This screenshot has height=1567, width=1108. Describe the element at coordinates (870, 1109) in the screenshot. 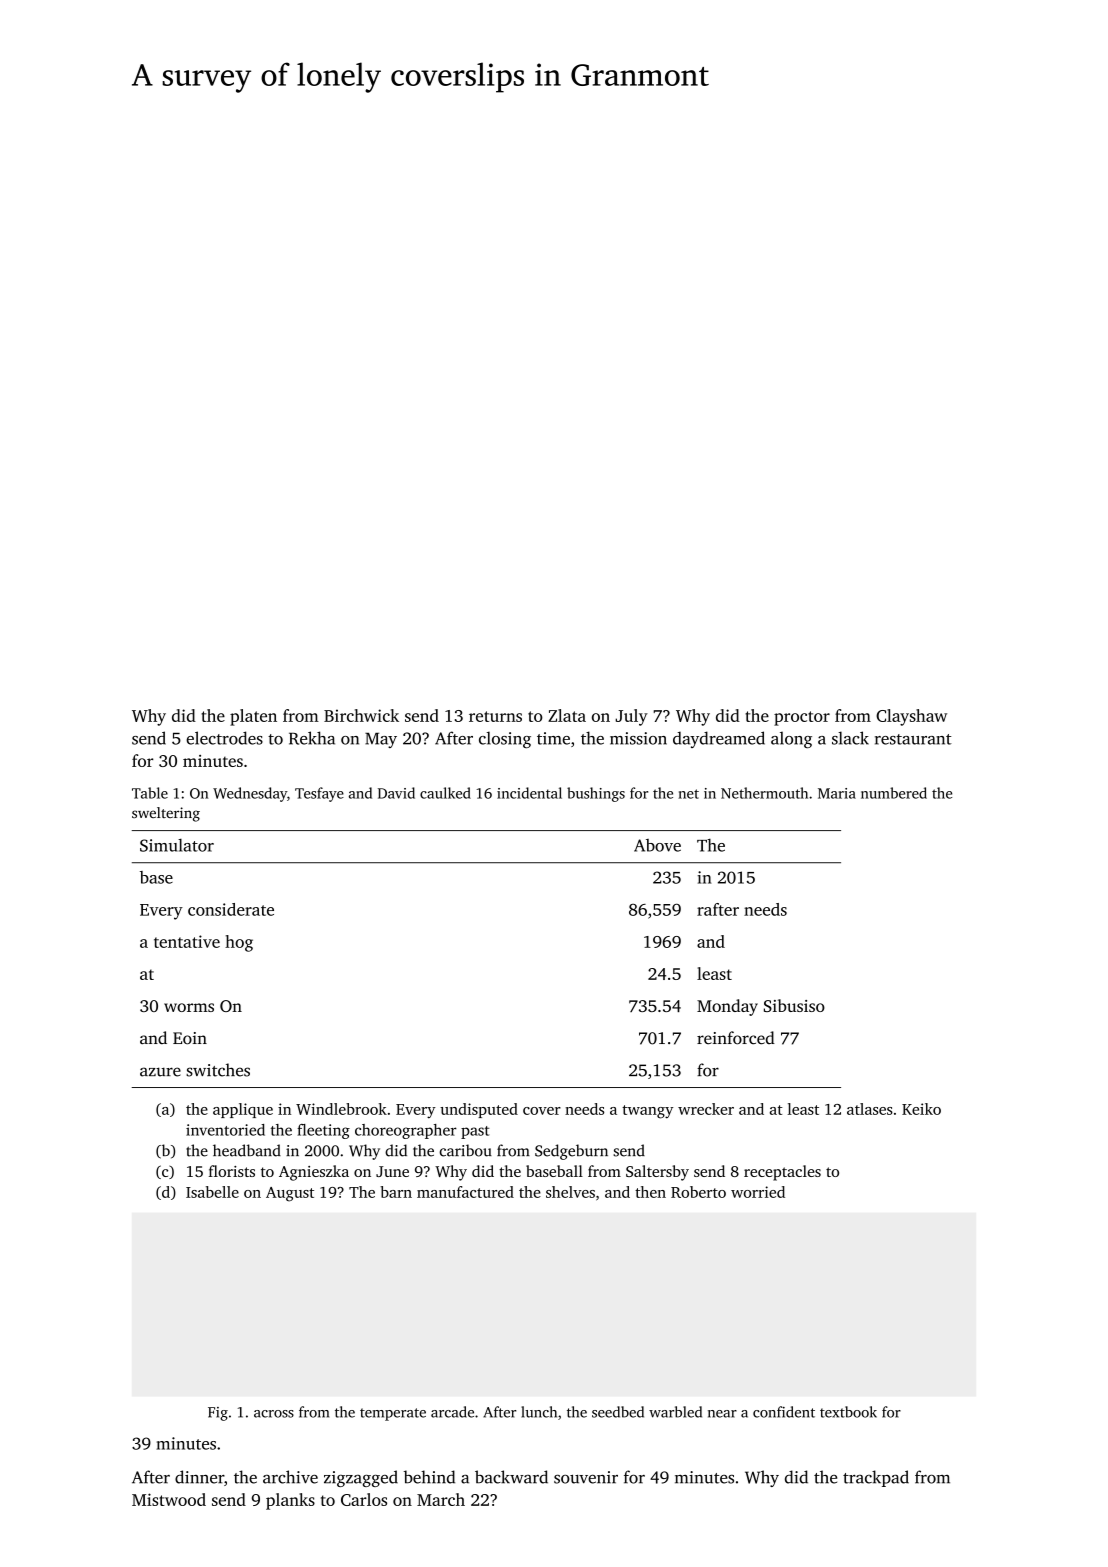

I see `atlases` at that location.
